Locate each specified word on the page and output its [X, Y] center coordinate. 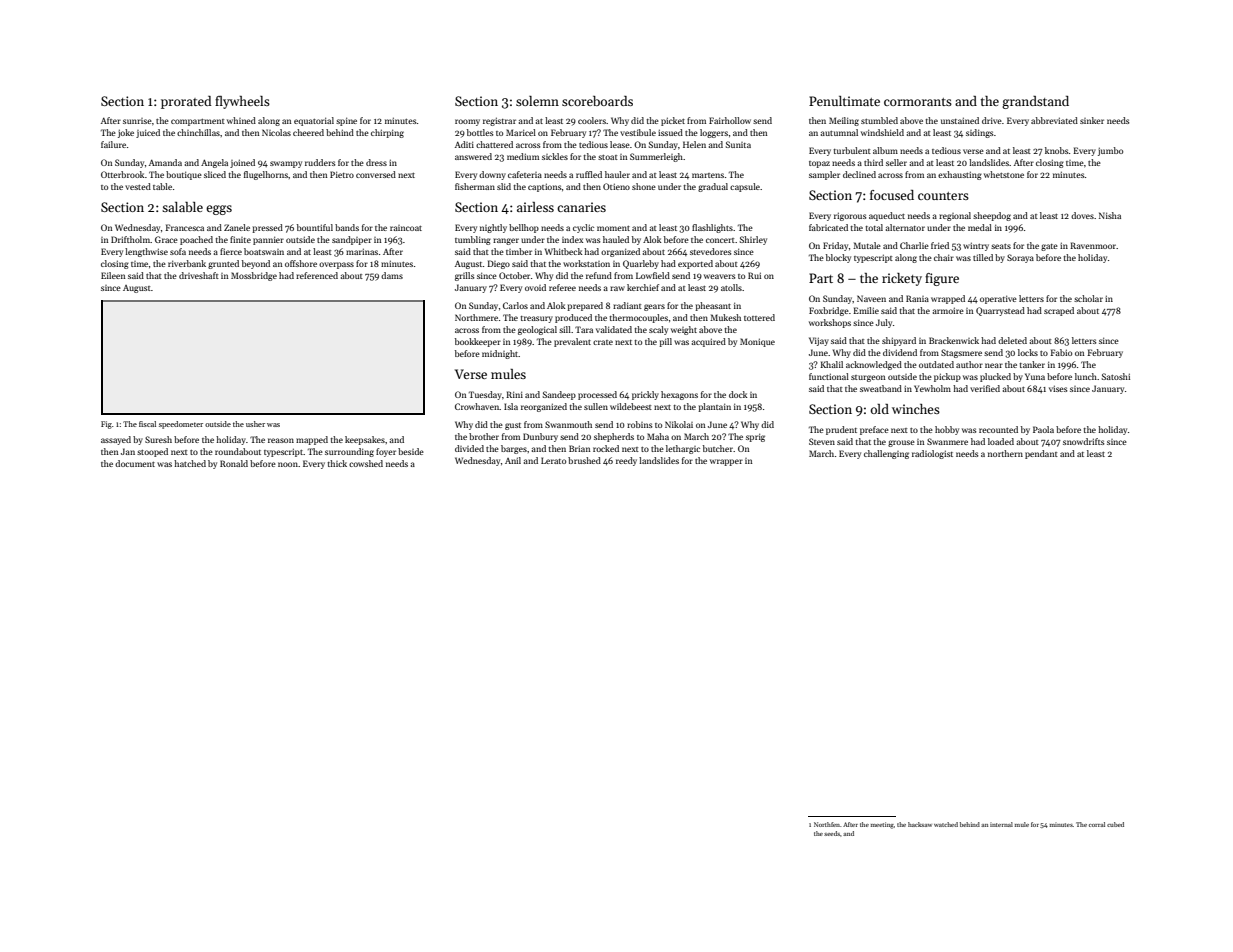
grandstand [1035, 102]
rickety [902, 279]
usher [255, 424]
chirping [387, 133]
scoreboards [597, 101]
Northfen [827, 824]
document [135, 463]
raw [617, 288]
